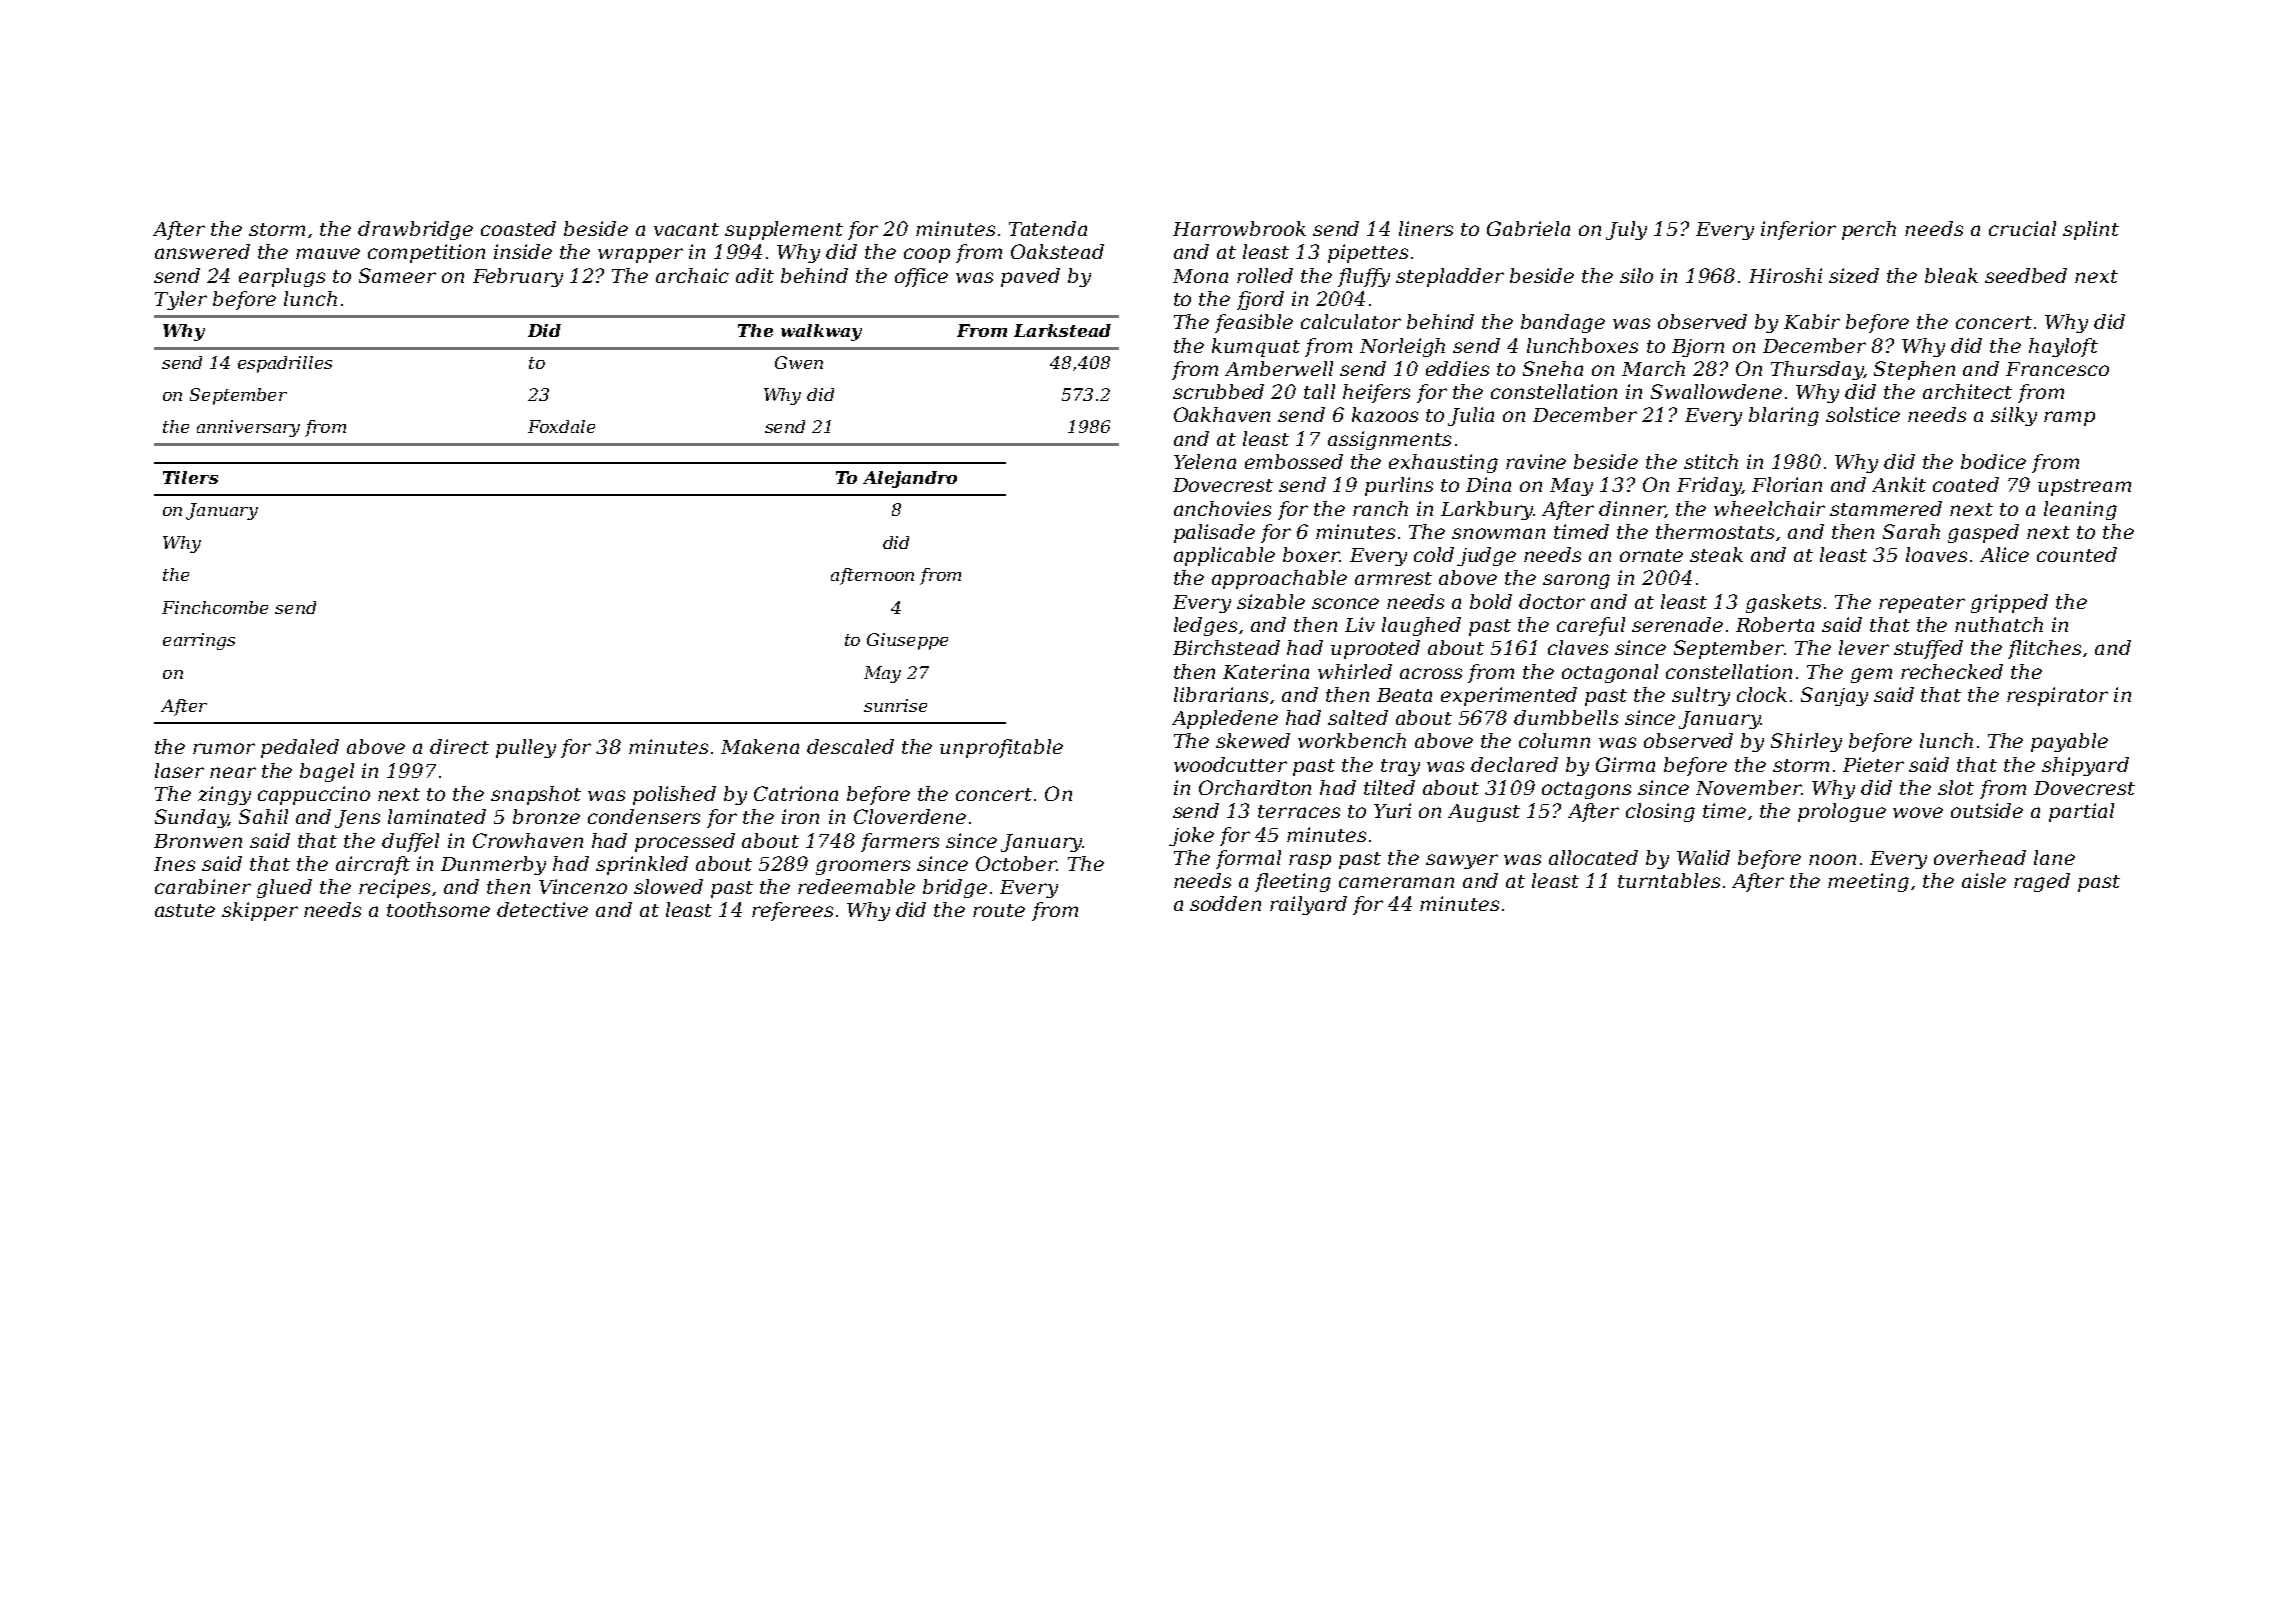 This image has width=2292, height=1620. Describe the element at coordinates (1798, 230) in the image. I see `inferior` at that location.
